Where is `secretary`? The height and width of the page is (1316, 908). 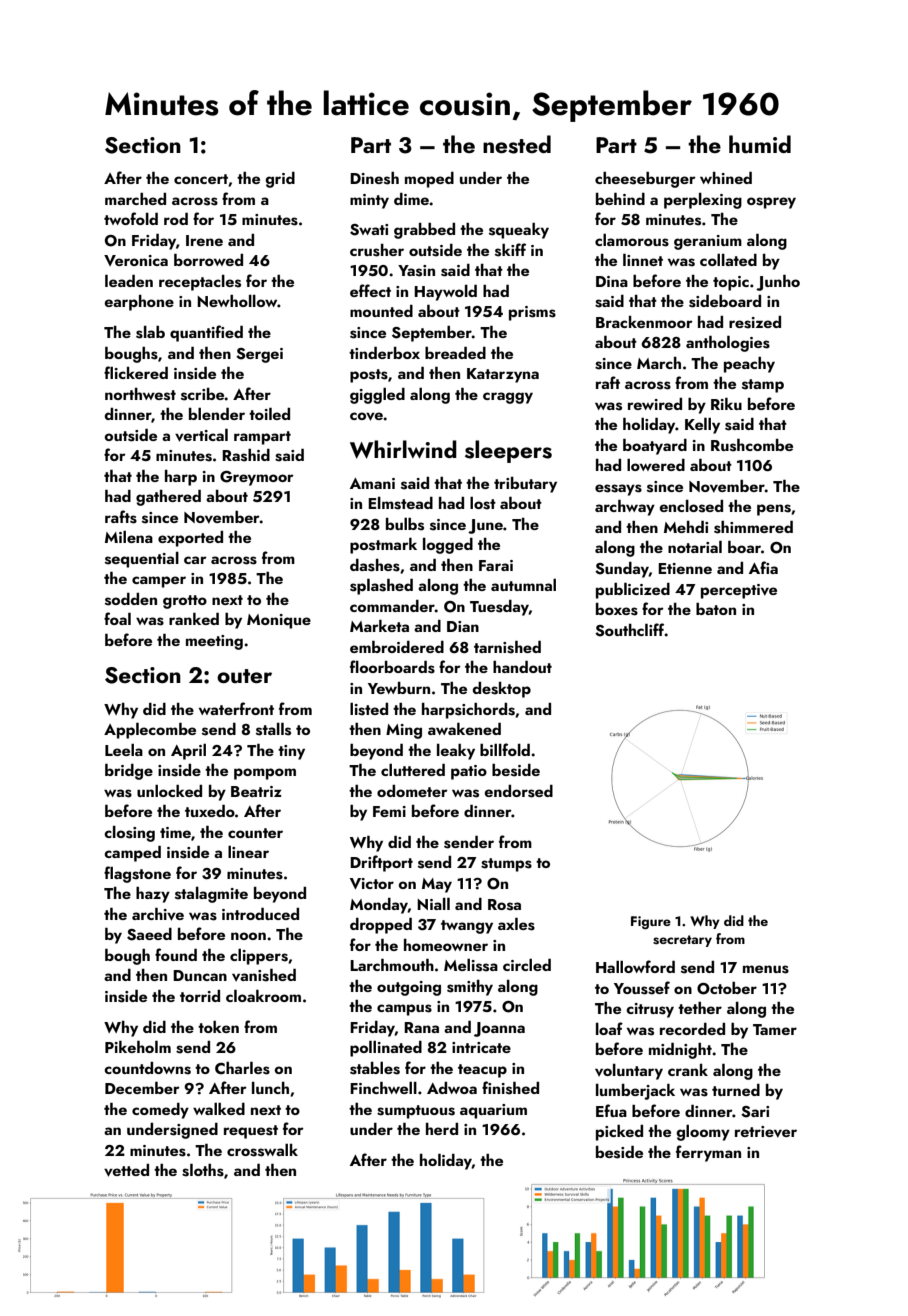
secretary is located at coordinates (682, 941).
